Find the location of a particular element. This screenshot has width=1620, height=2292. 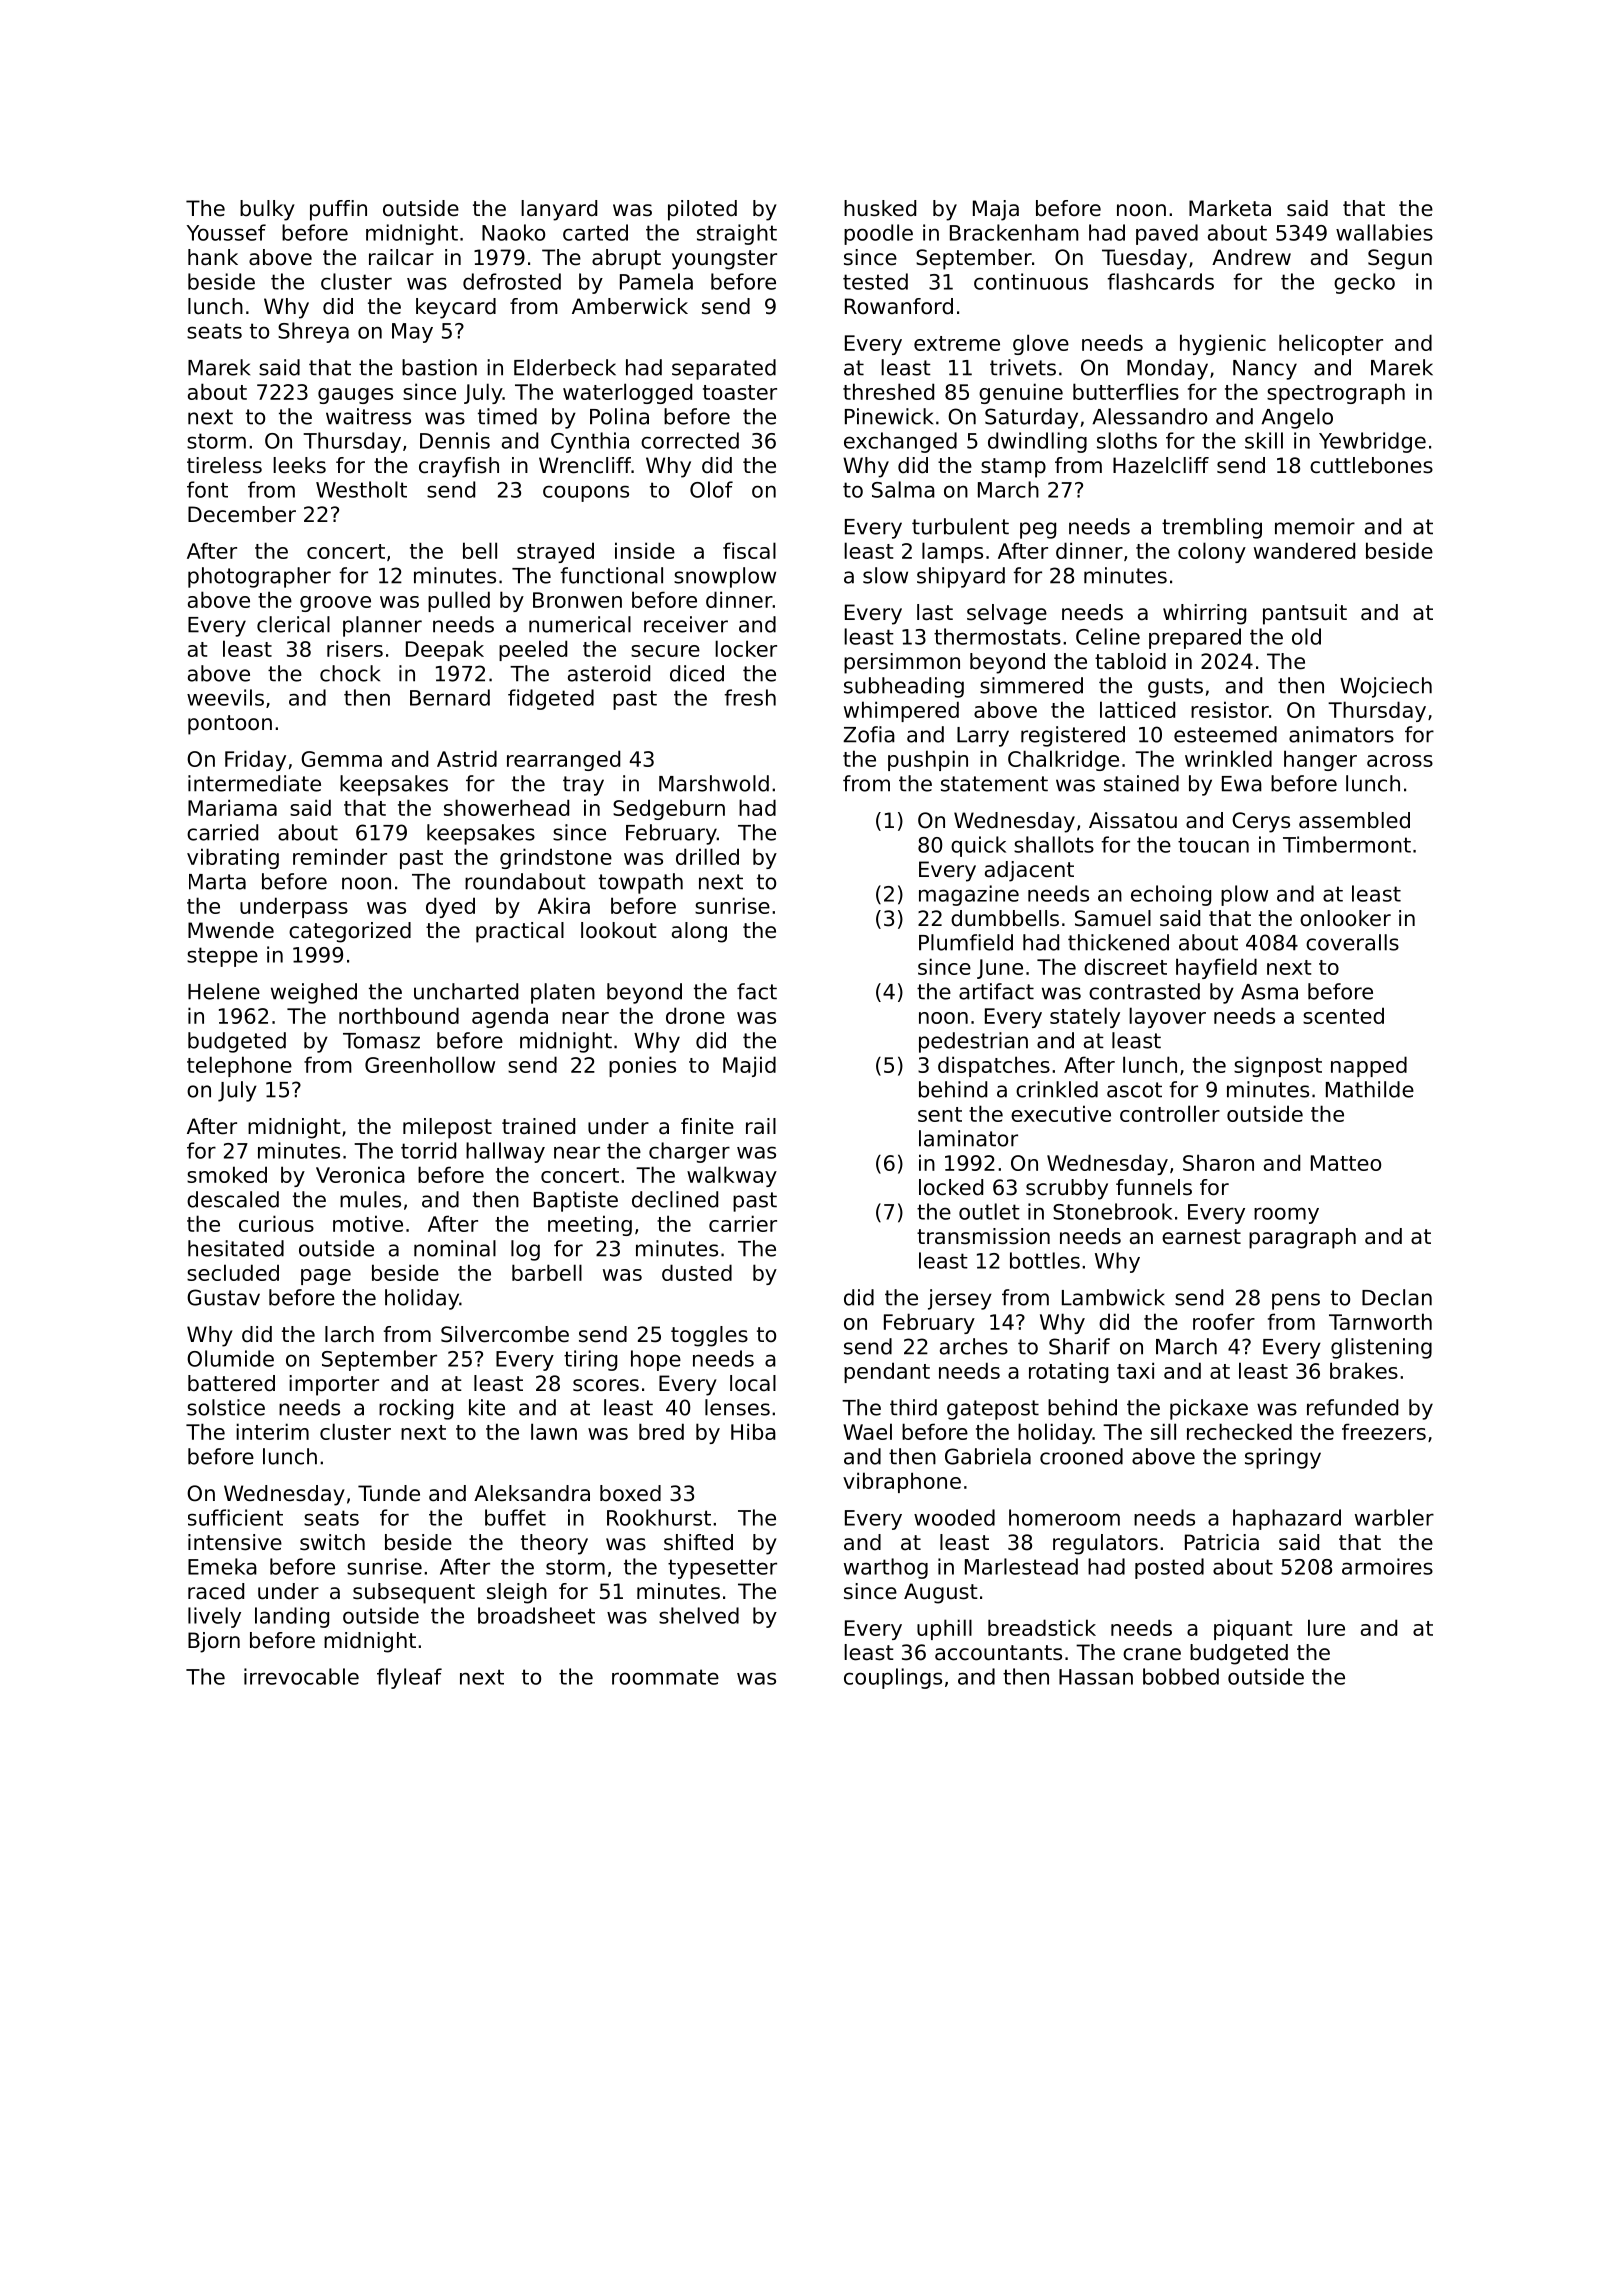

Shreya is located at coordinates (313, 332).
